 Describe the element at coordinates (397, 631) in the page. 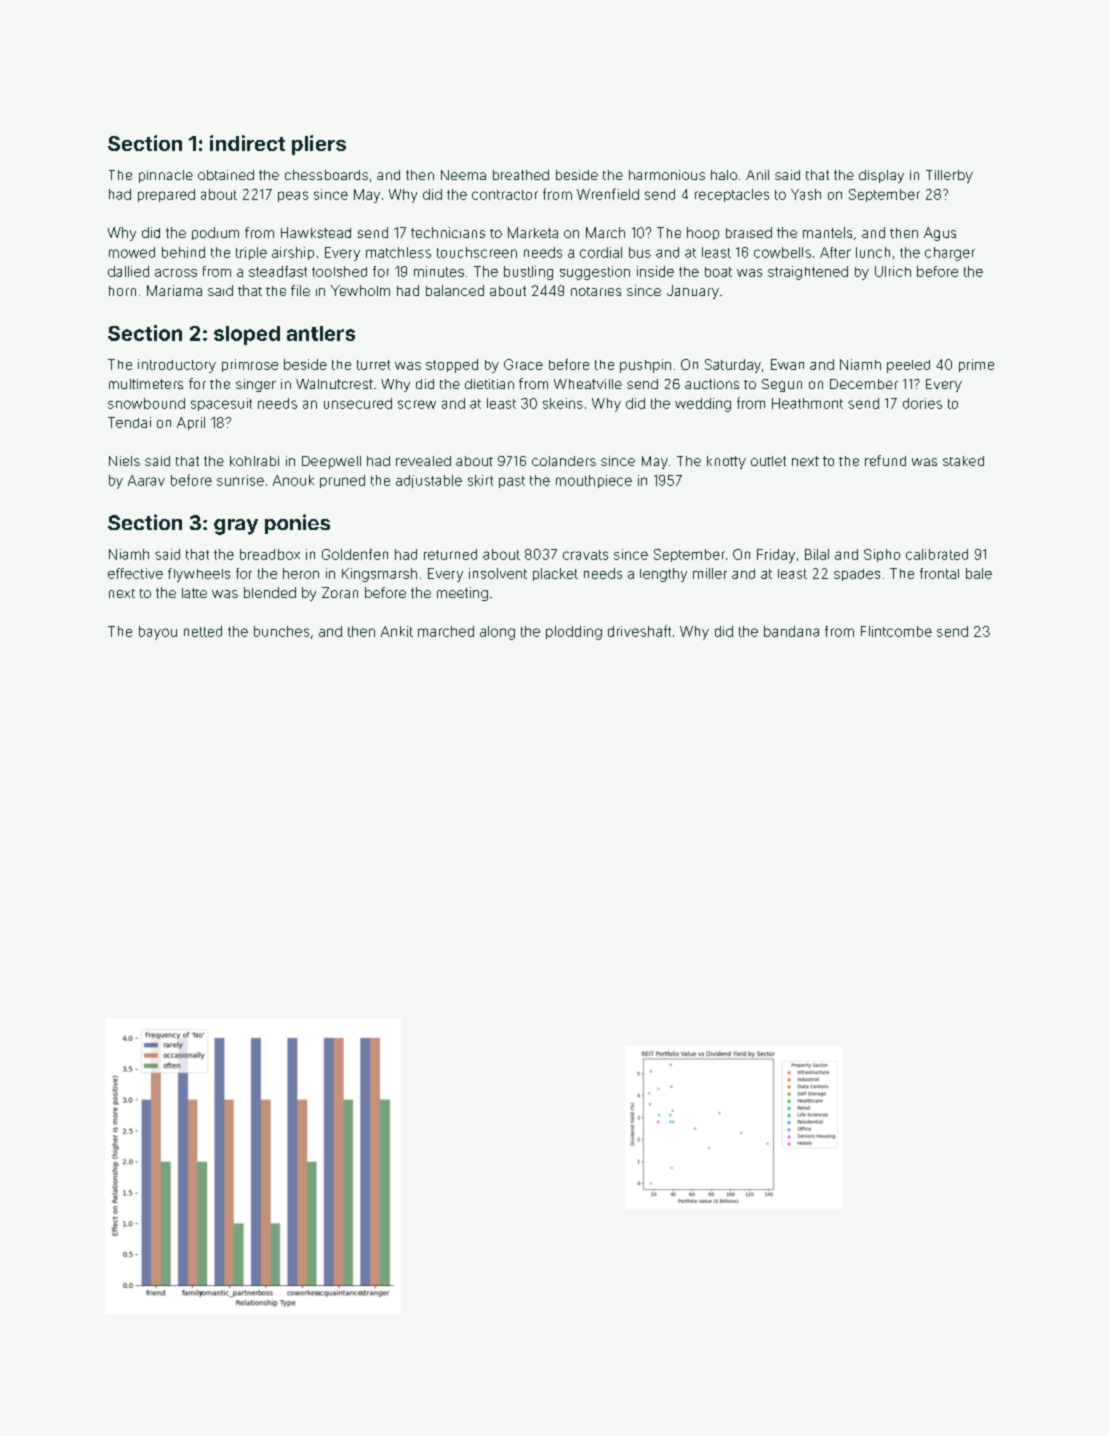

I see `Ankit` at that location.
